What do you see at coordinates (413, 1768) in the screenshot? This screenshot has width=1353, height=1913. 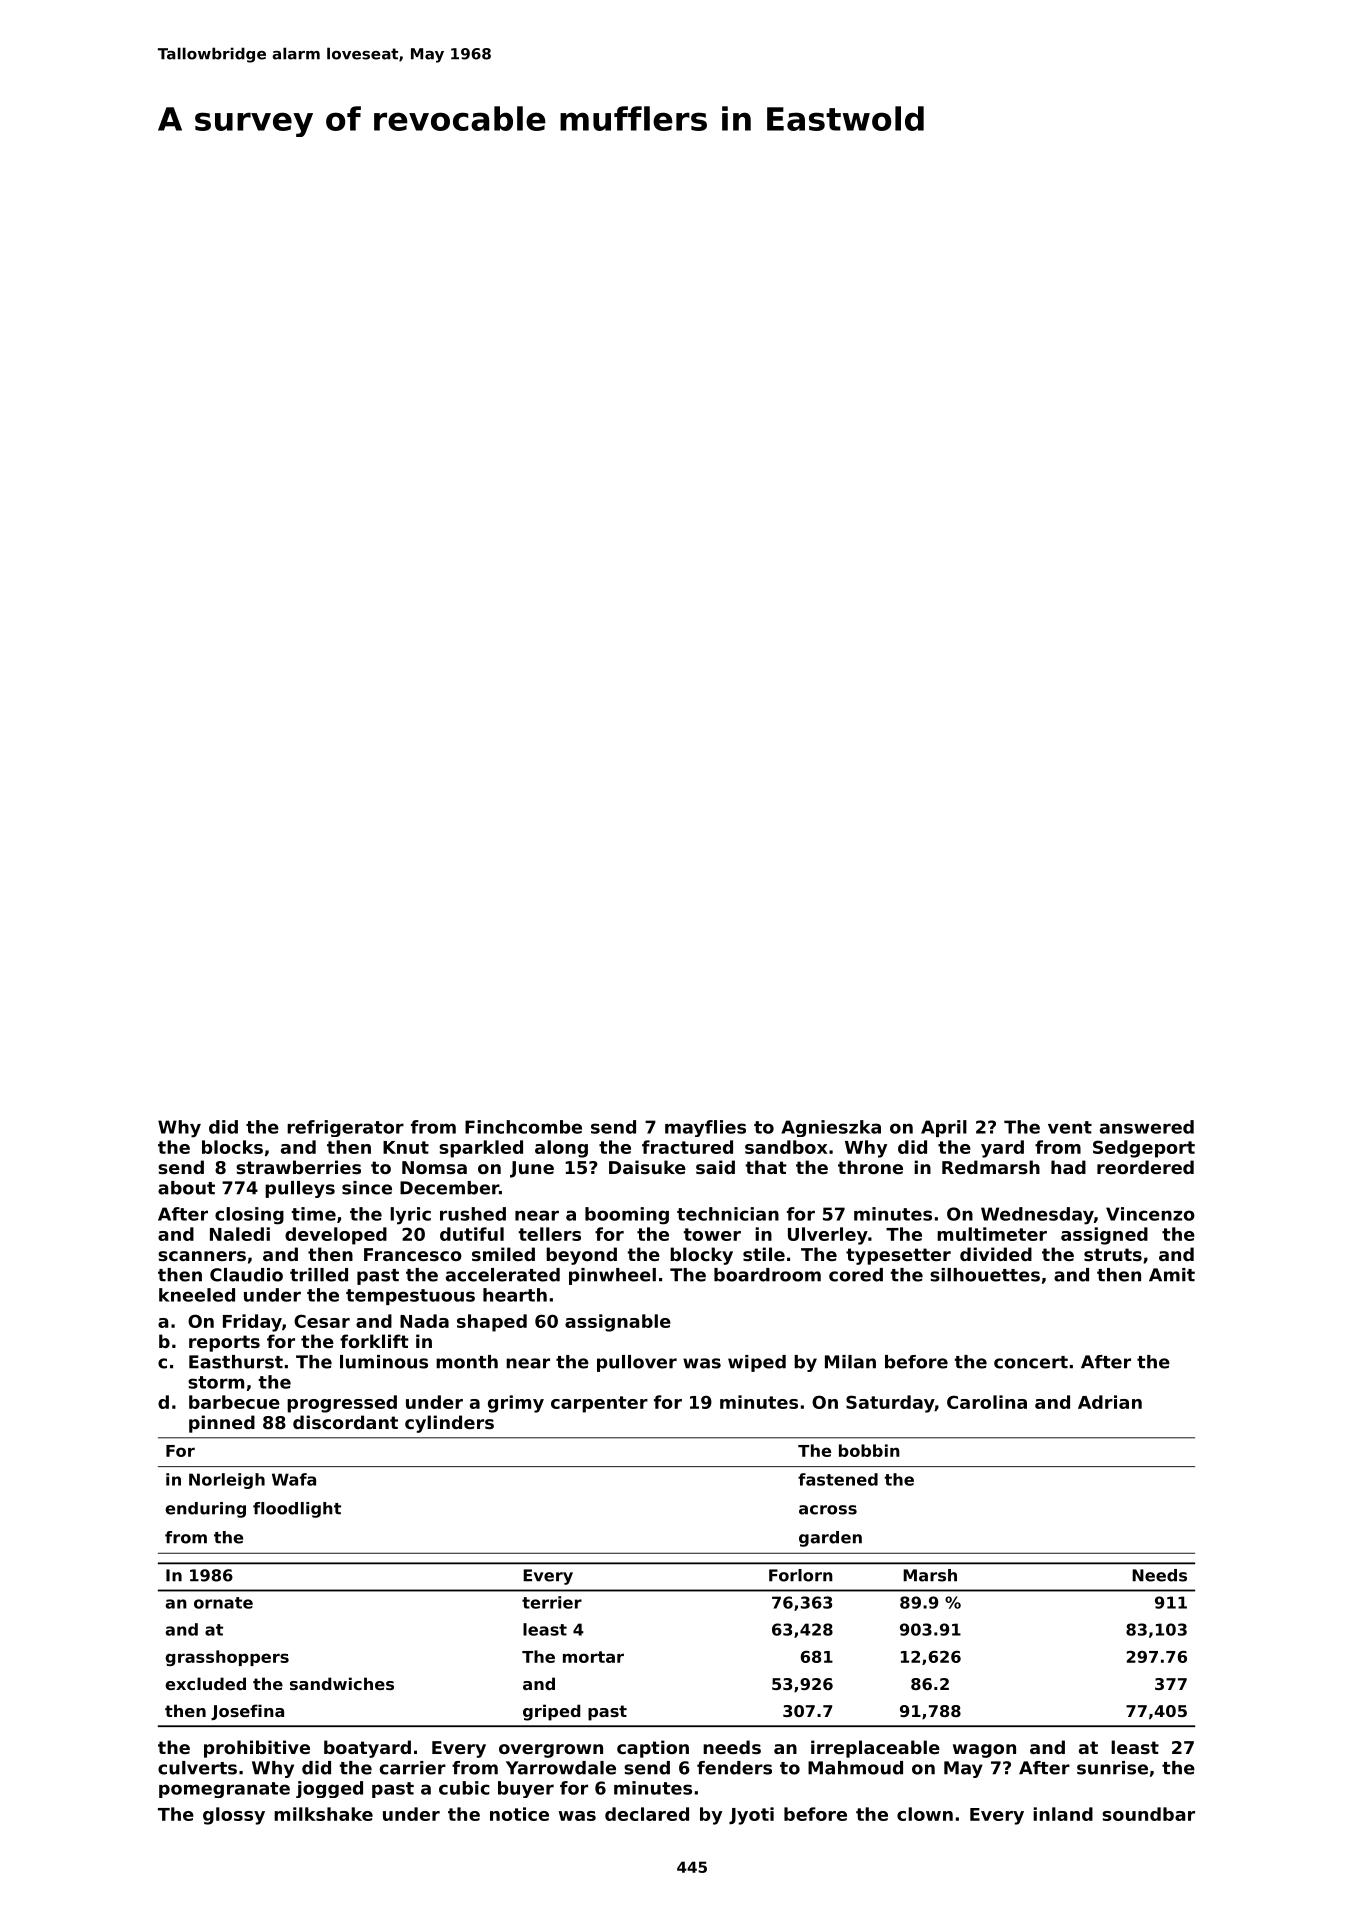 I see `carrier` at bounding box center [413, 1768].
